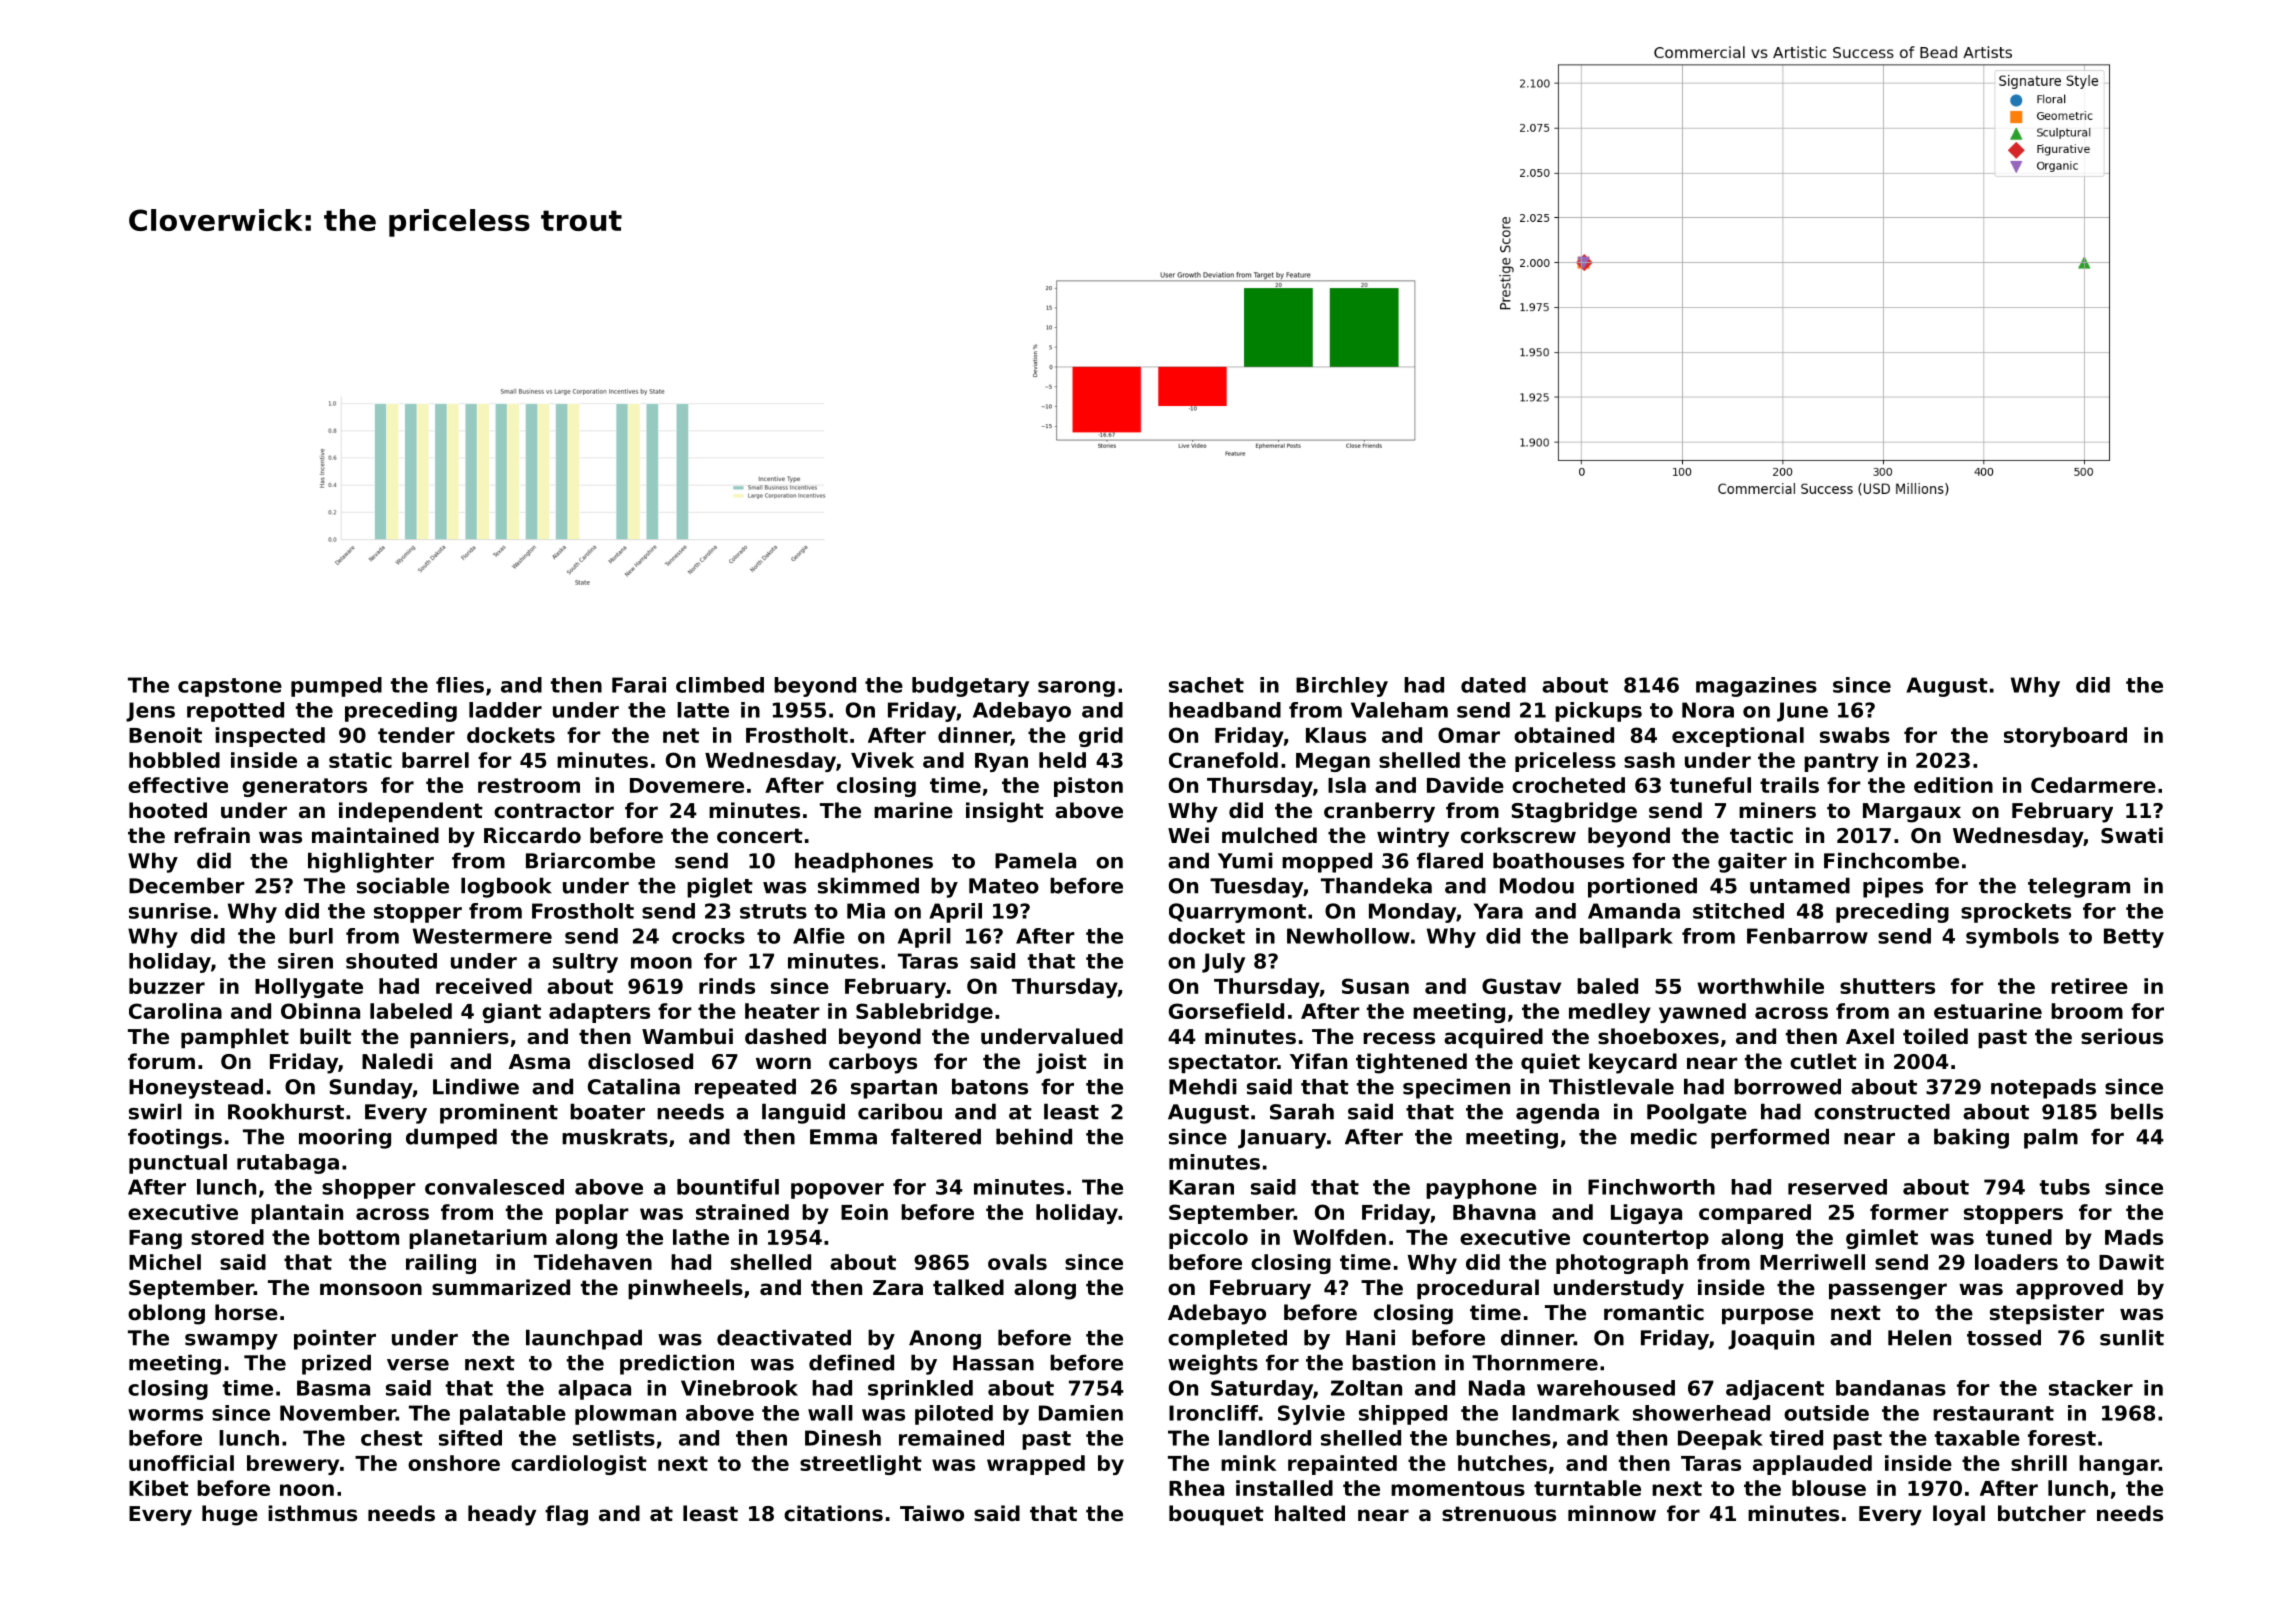  What do you see at coordinates (851, 1362) in the image?
I see `defined` at bounding box center [851, 1362].
